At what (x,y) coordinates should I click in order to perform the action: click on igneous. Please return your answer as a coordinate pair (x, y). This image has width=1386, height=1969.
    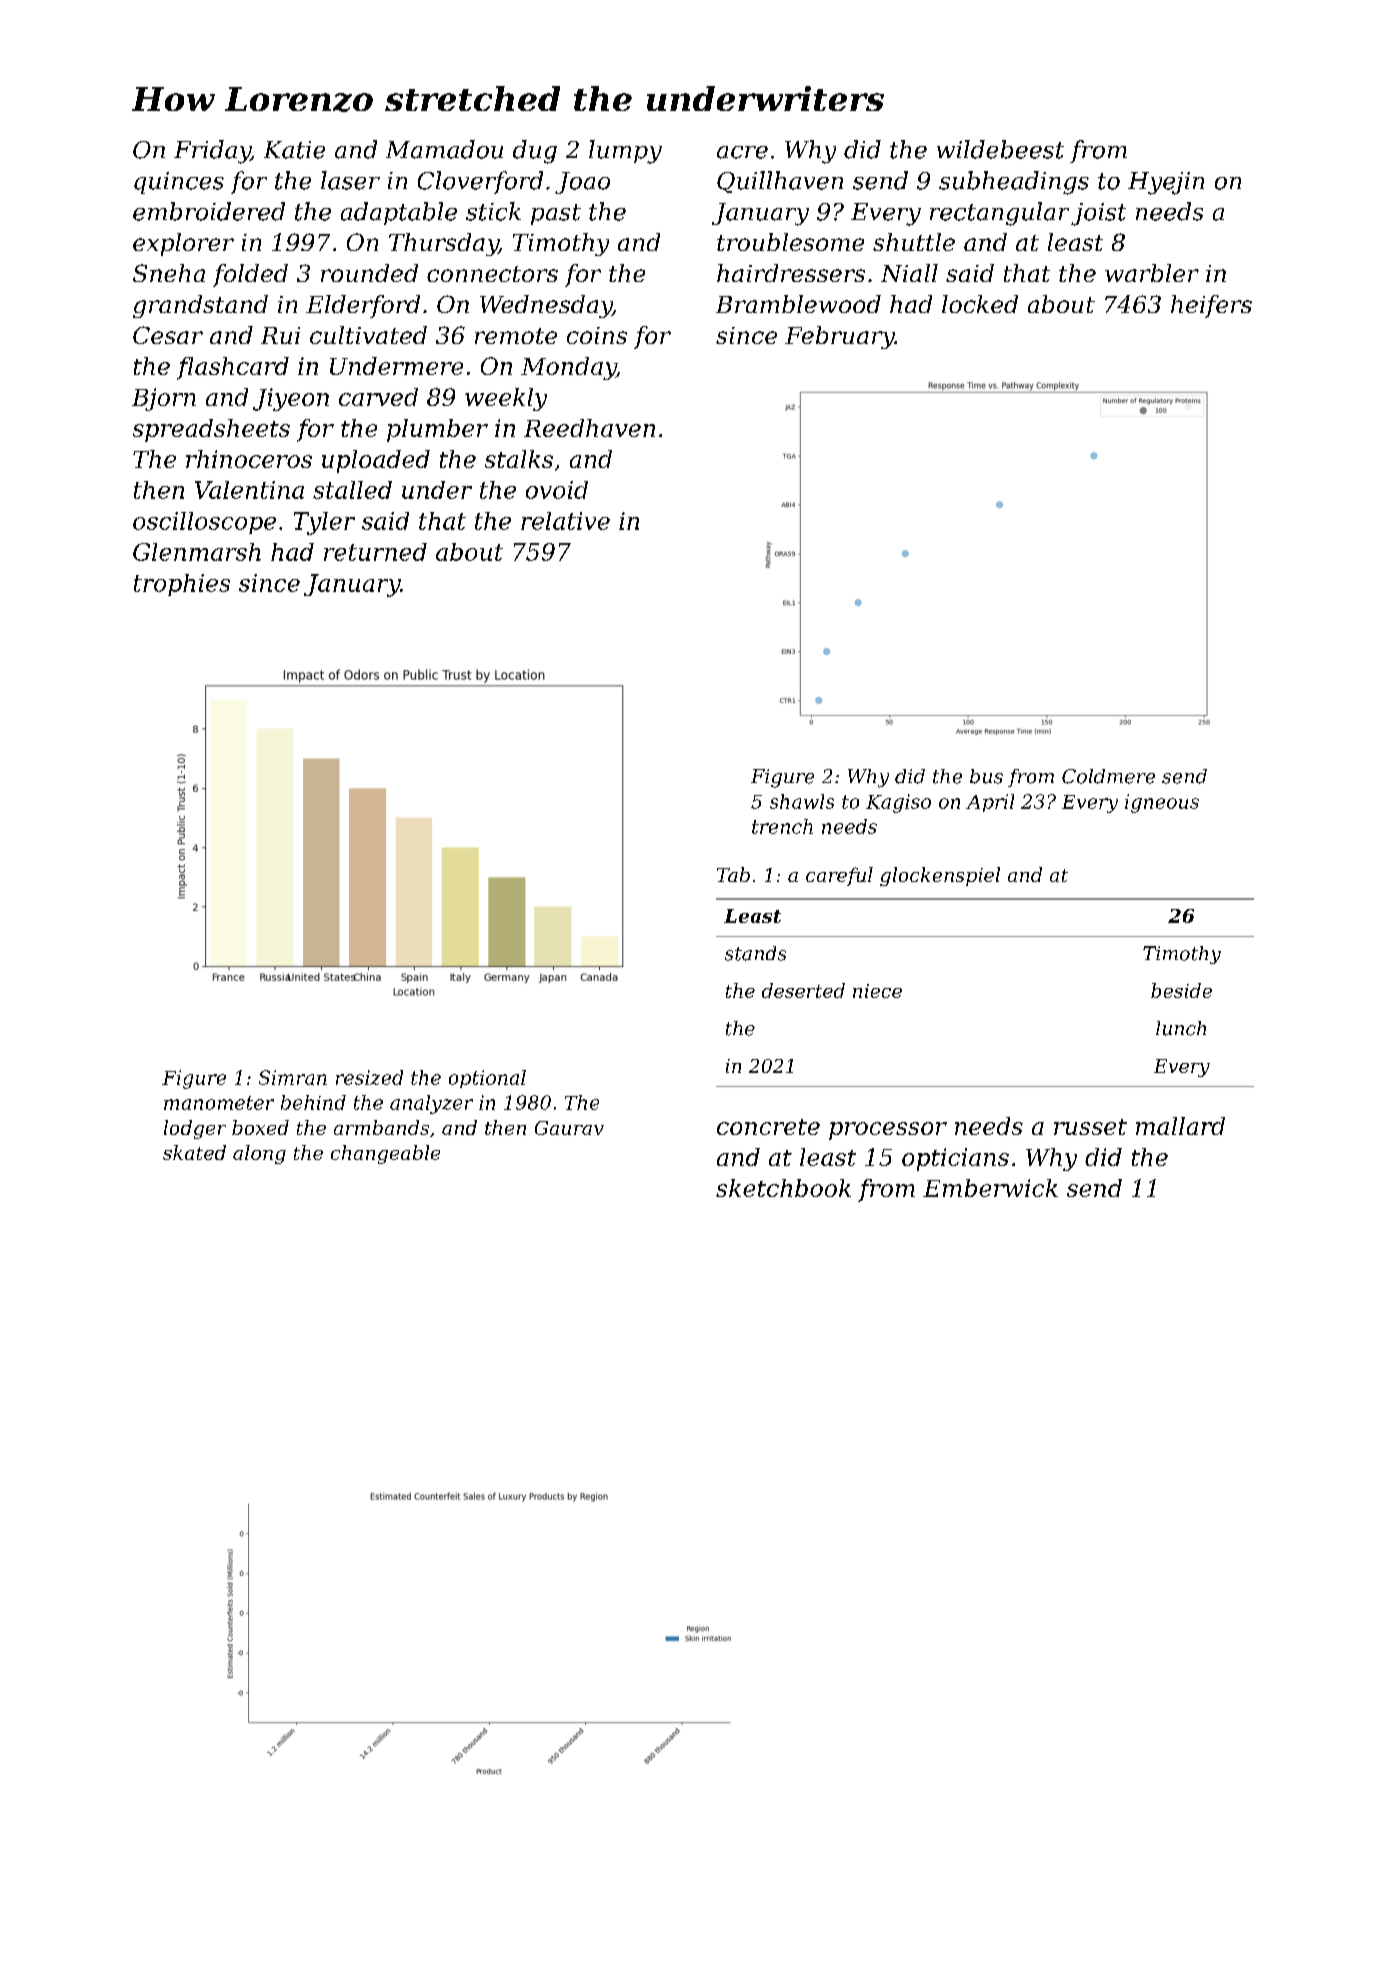
    Looking at the image, I should click on (1162, 803).
